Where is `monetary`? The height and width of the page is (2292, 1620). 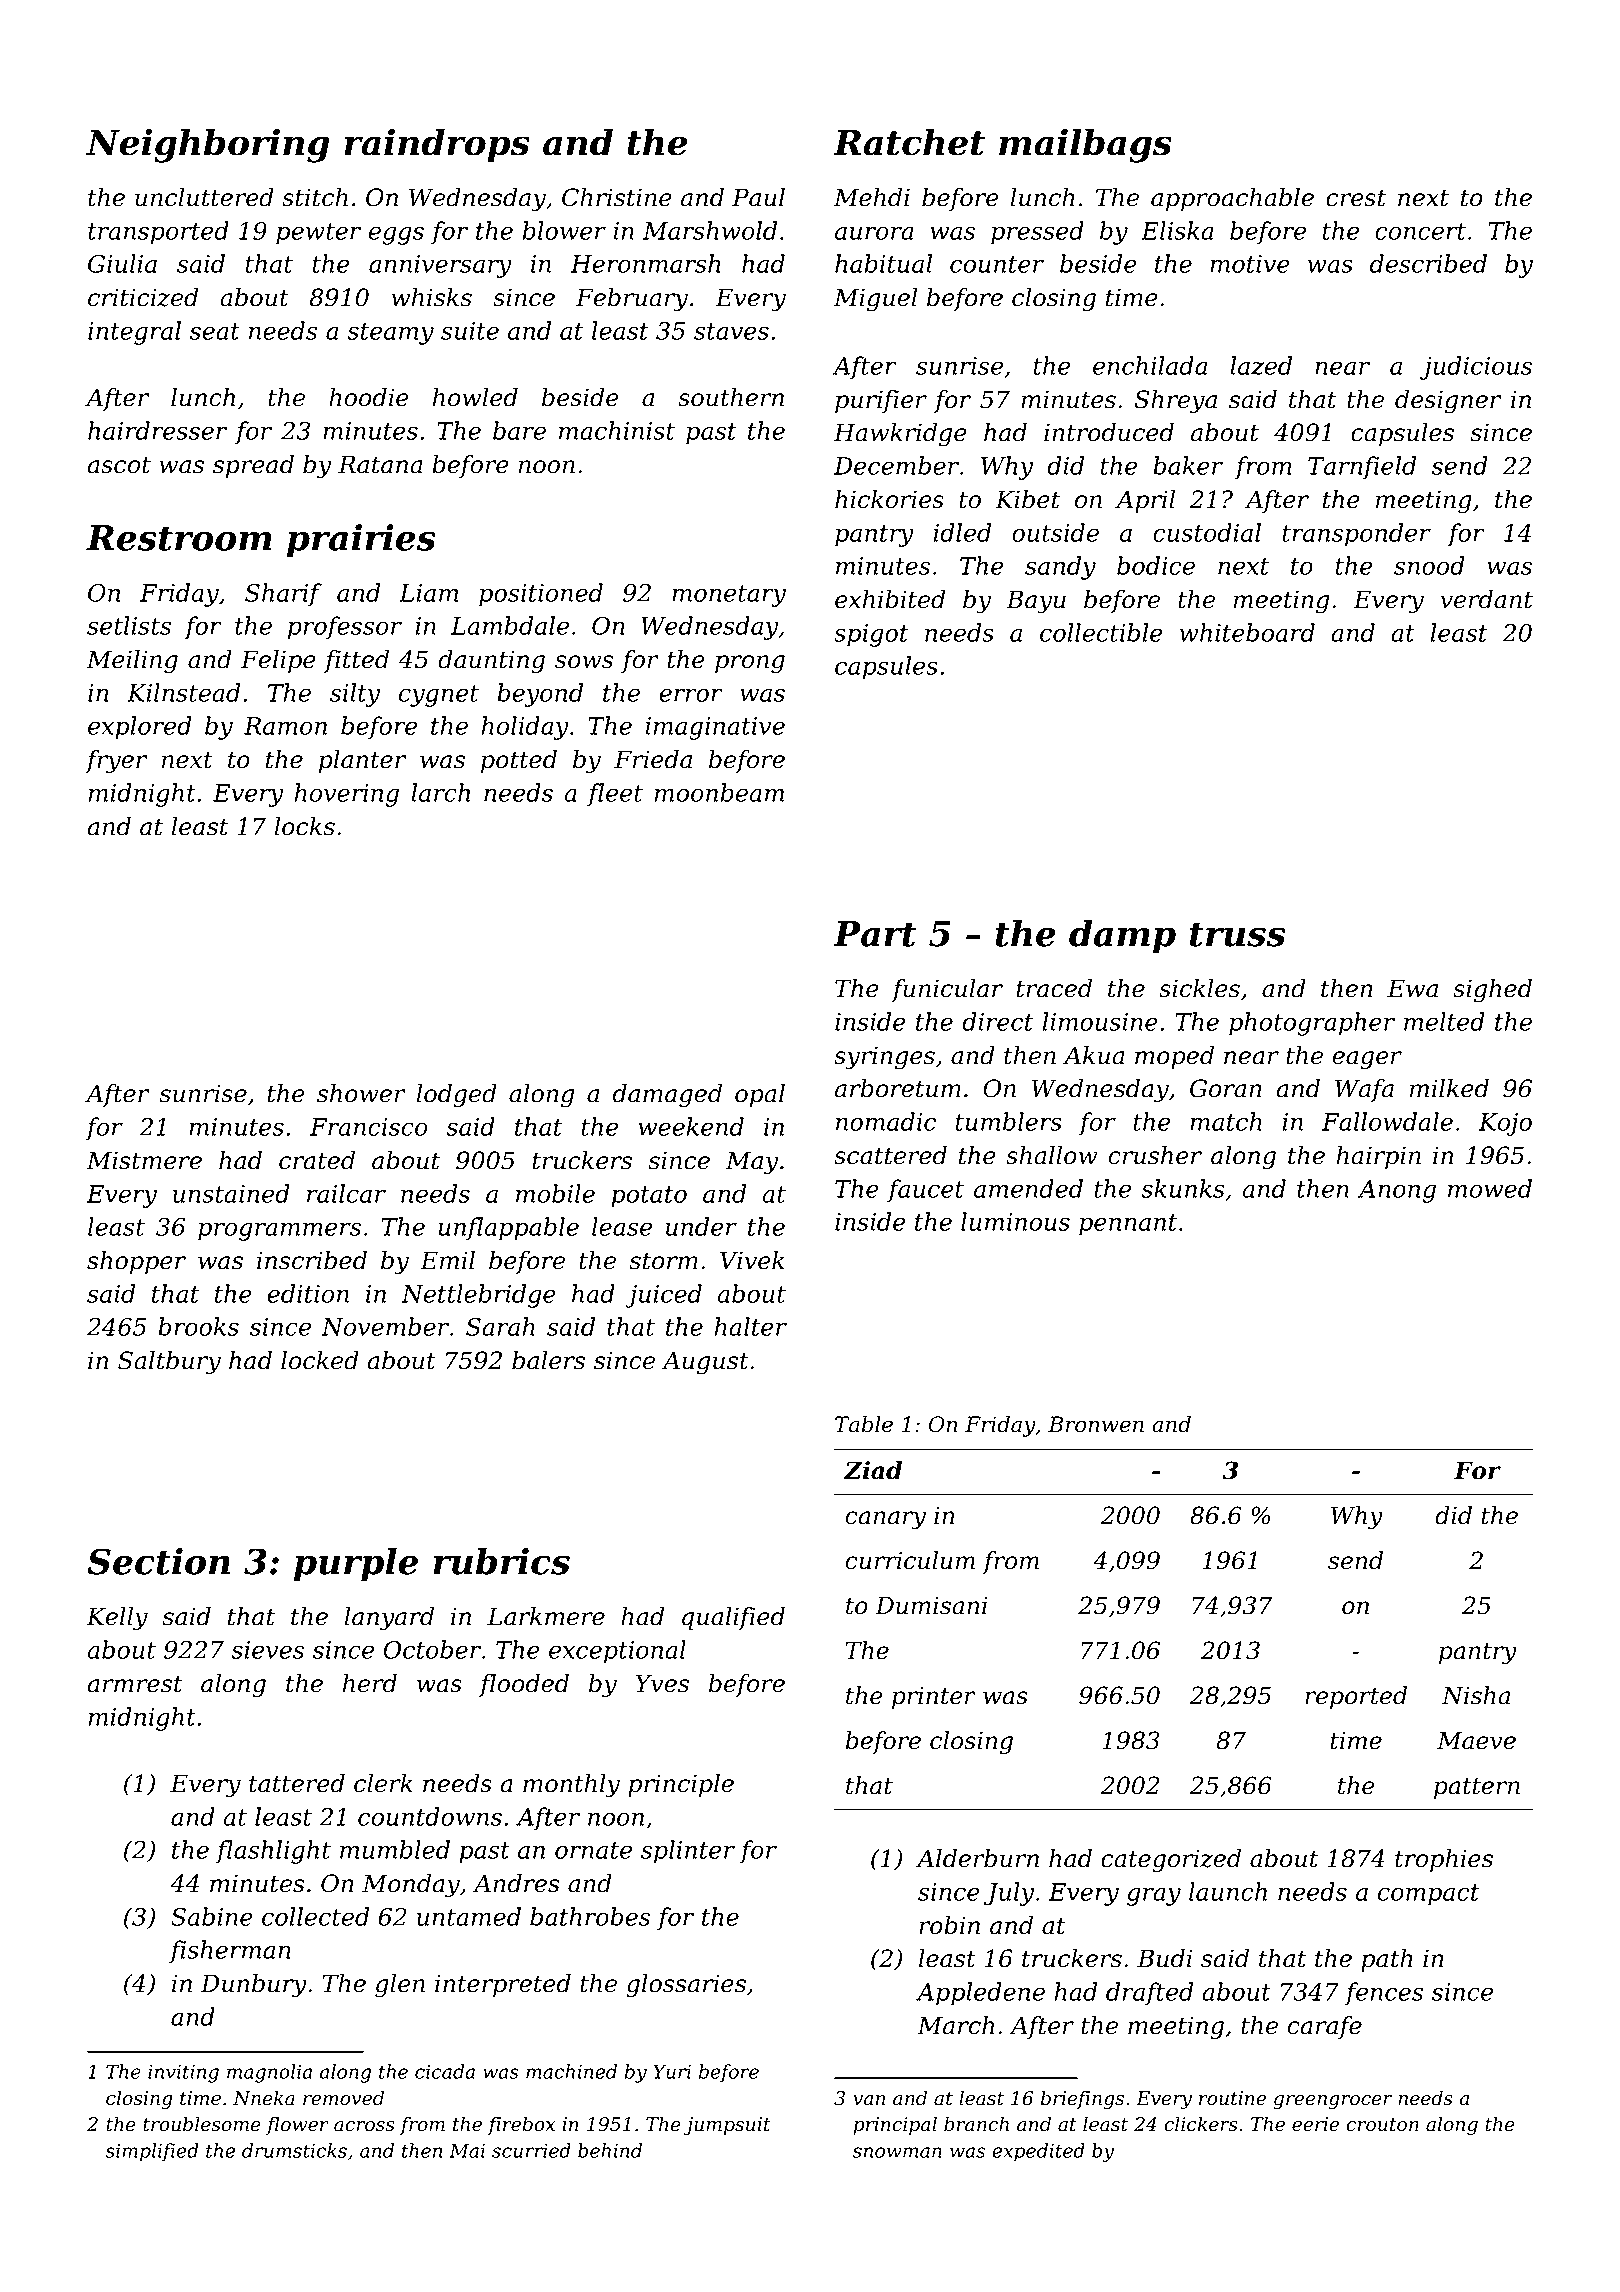 monetary is located at coordinates (729, 596).
